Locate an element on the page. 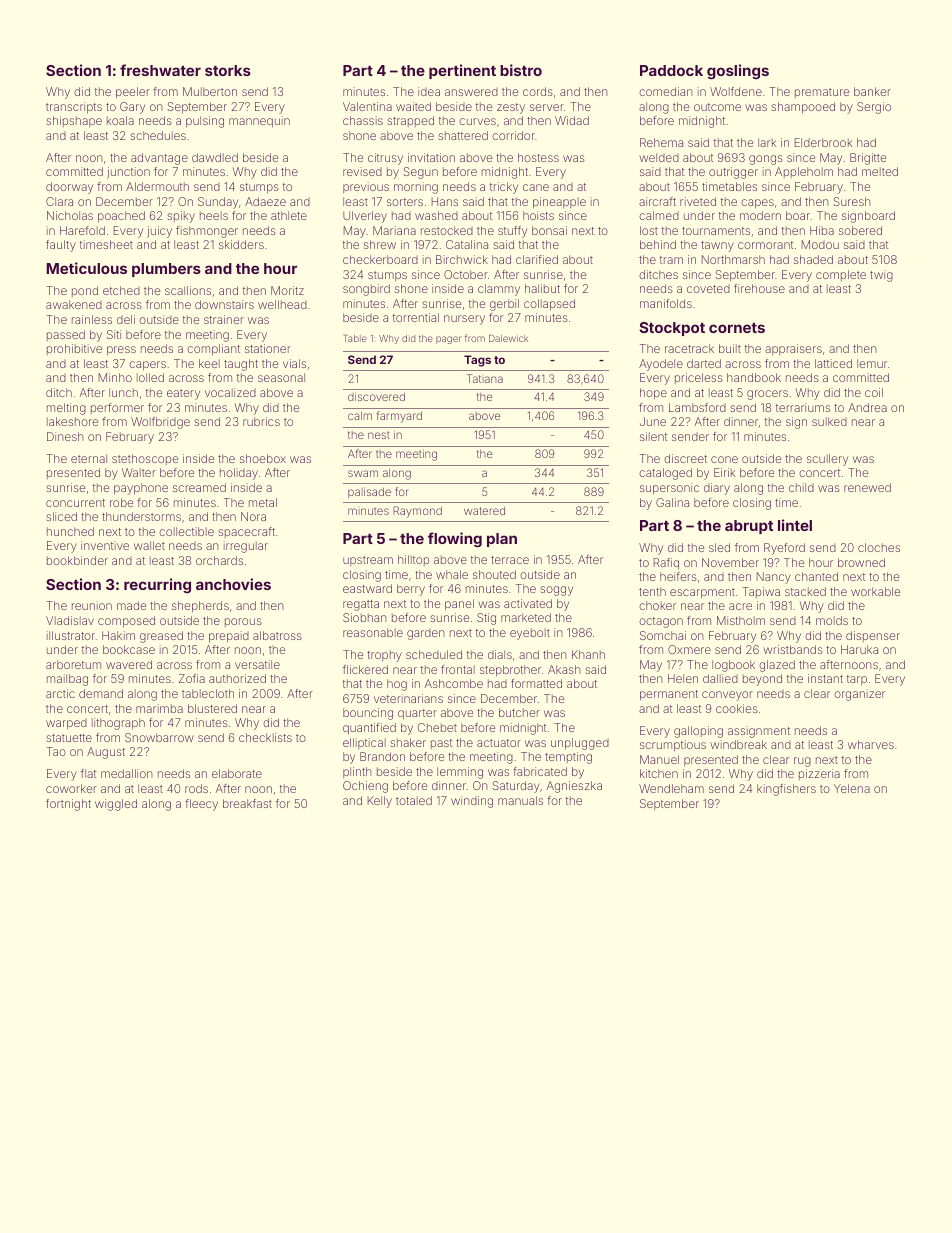  Moritz is located at coordinates (287, 290).
